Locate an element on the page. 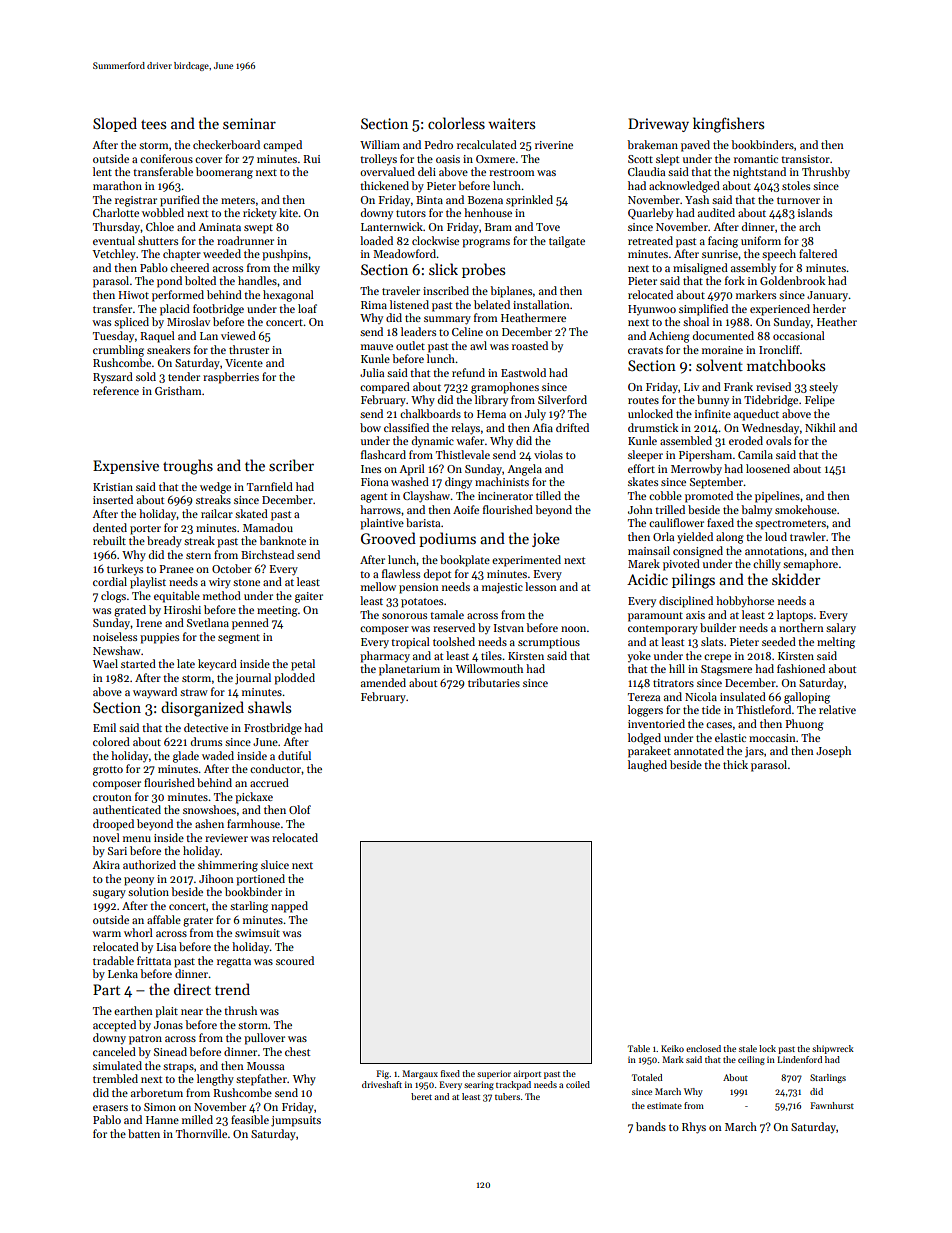 Image resolution: width=952 pixels, height=1233 pixels. wedge is located at coordinates (215, 488).
